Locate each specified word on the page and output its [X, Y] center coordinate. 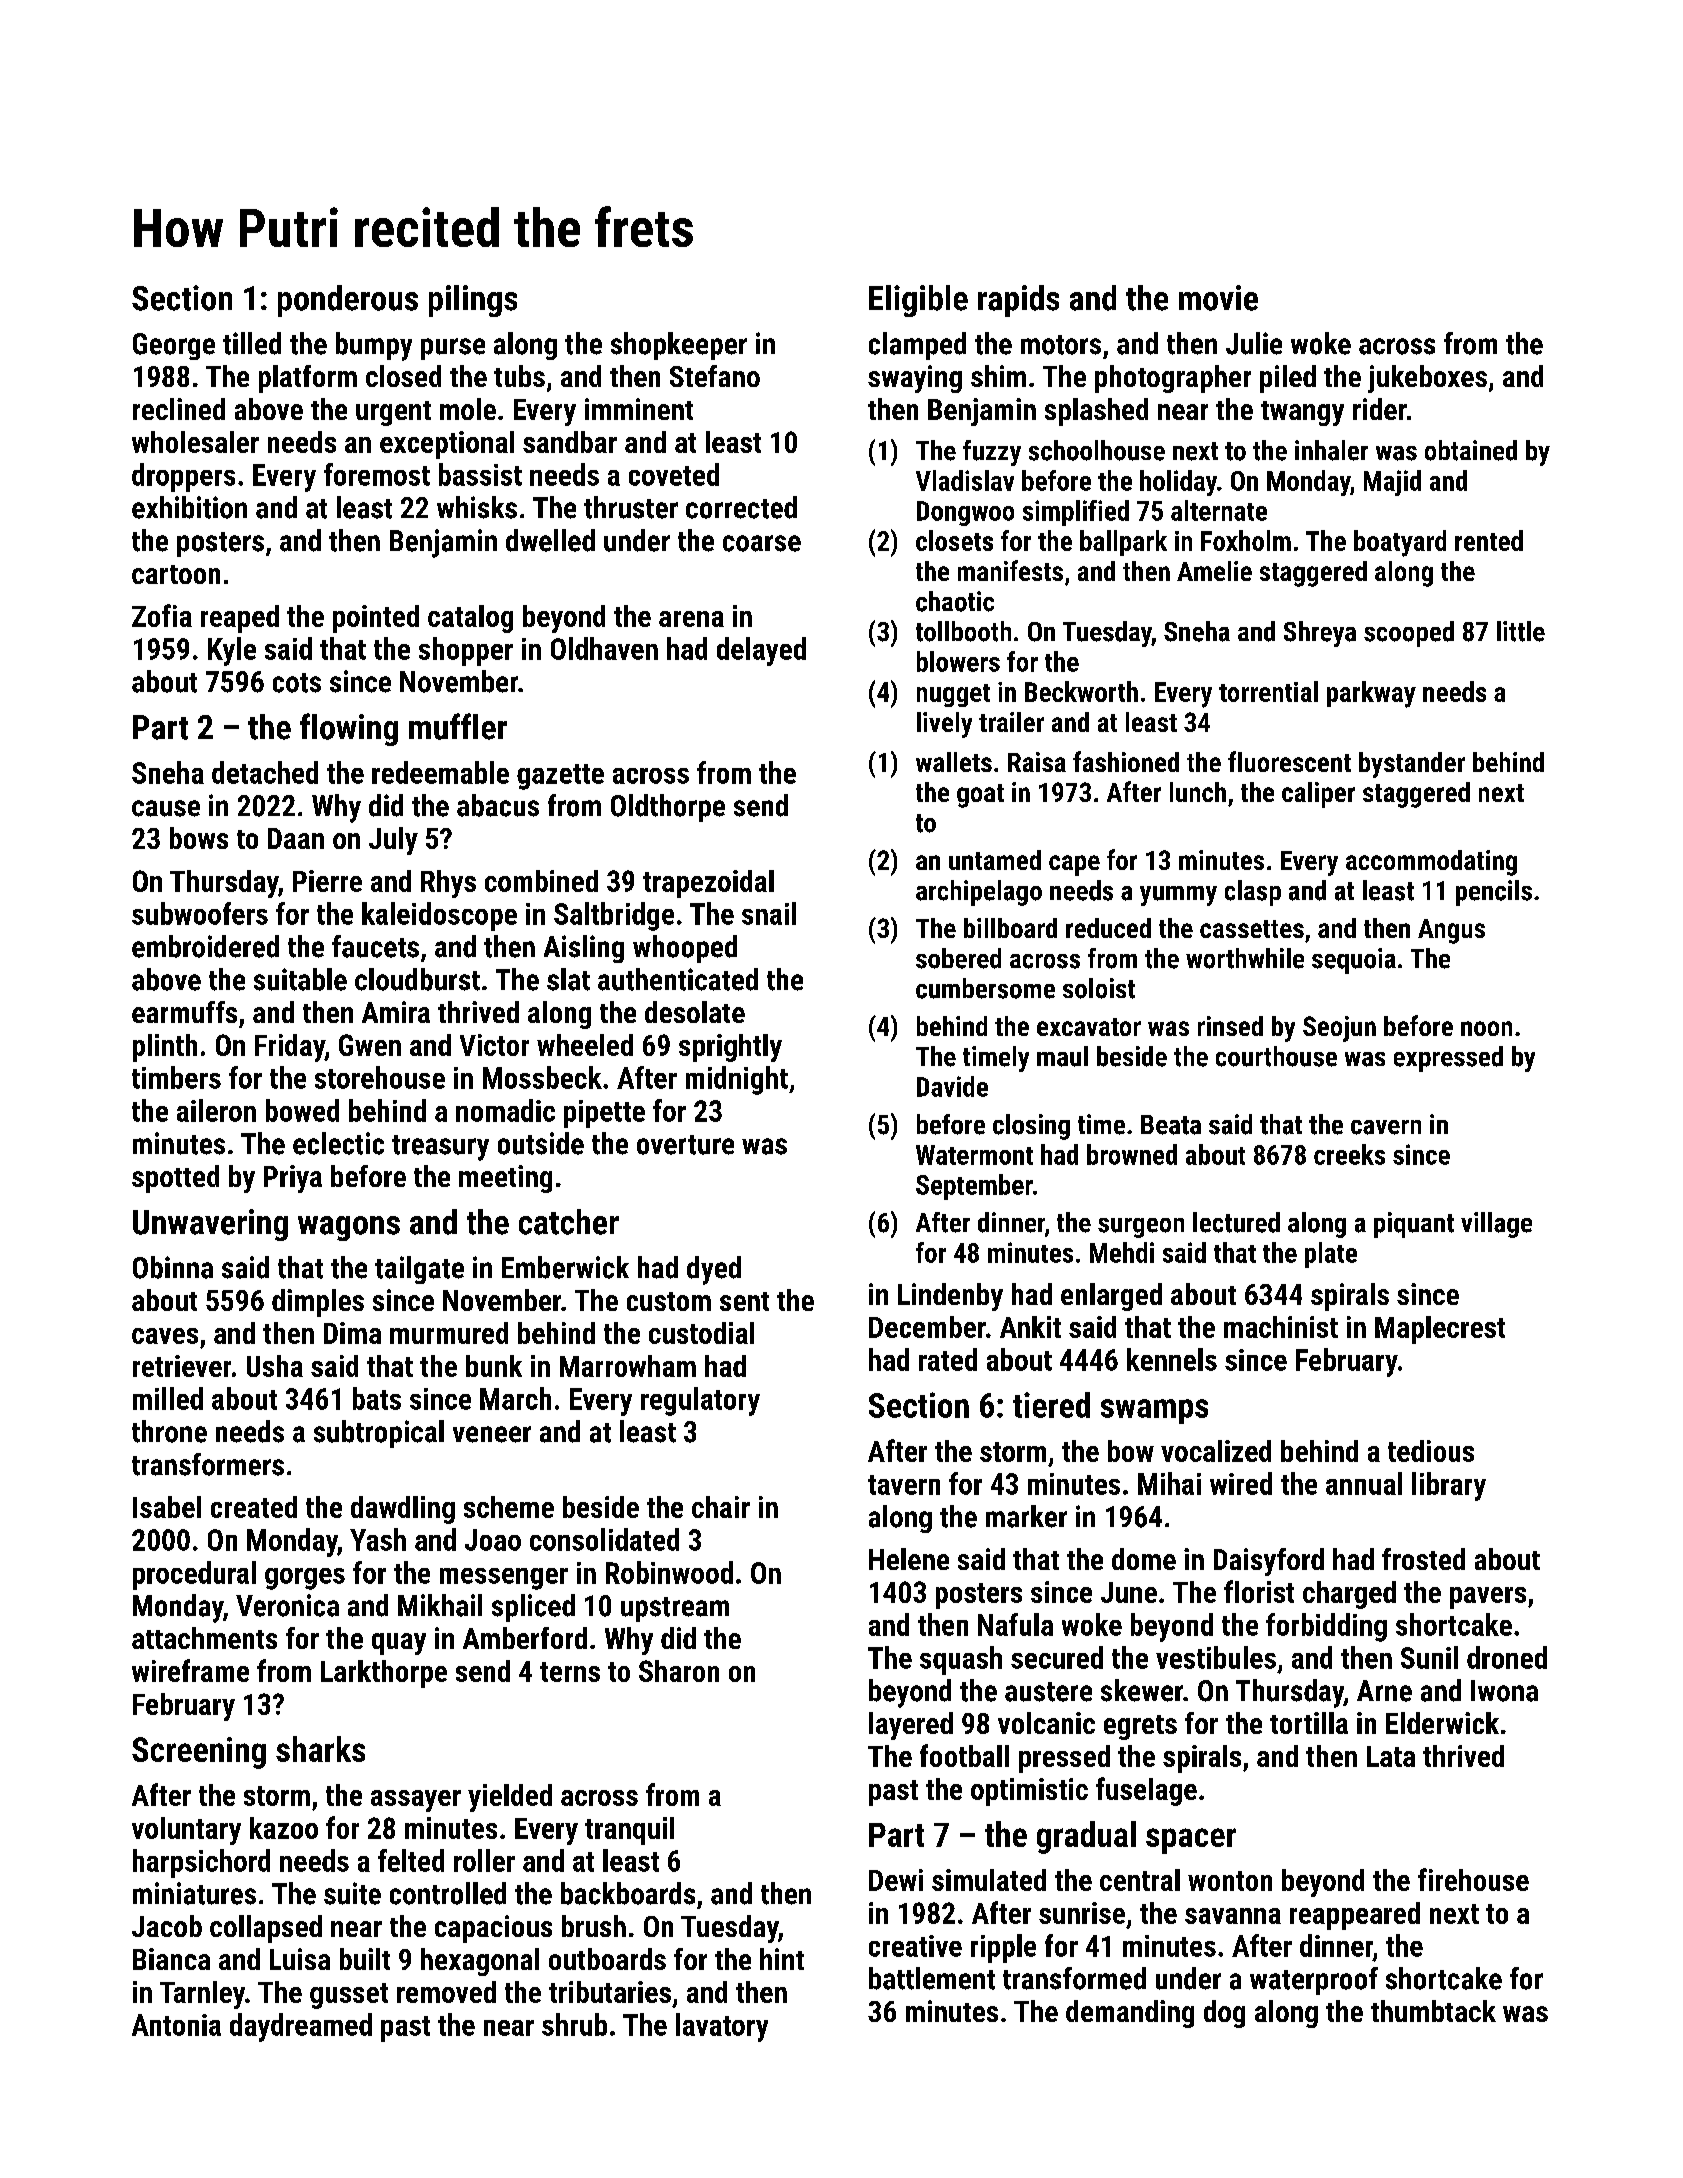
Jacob [167, 1926]
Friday [290, 1048]
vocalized [1216, 1451]
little [1521, 631]
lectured [1236, 1222]
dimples [318, 1303]
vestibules [1216, 1657]
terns [570, 1672]
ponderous [348, 301]
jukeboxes [1427, 379]
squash [961, 1660]
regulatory [700, 1401]
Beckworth [1081, 691]
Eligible [918, 301]
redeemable [440, 772]
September [974, 1187]
